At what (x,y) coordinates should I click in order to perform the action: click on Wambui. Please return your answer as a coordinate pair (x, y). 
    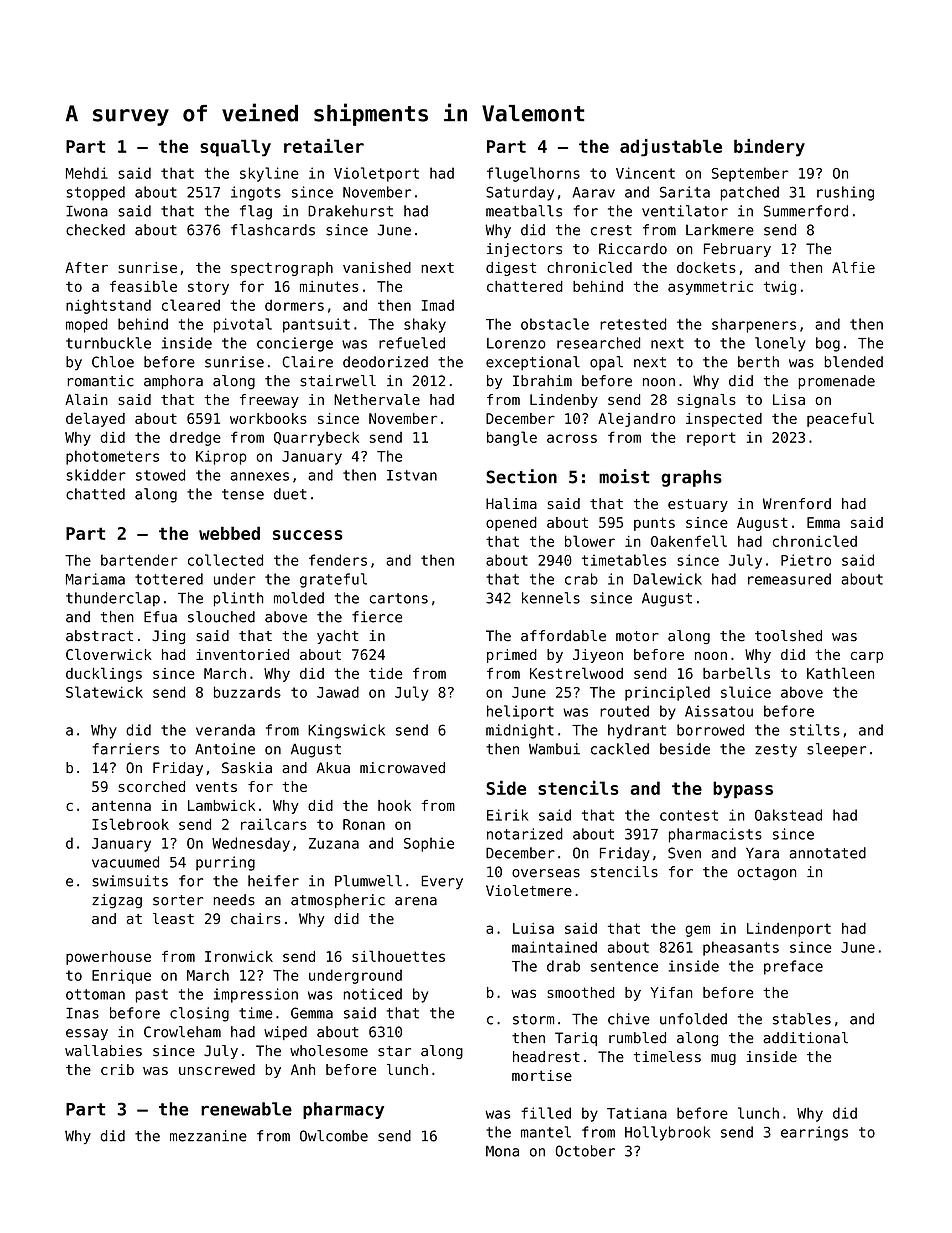
    Looking at the image, I should click on (554, 749).
